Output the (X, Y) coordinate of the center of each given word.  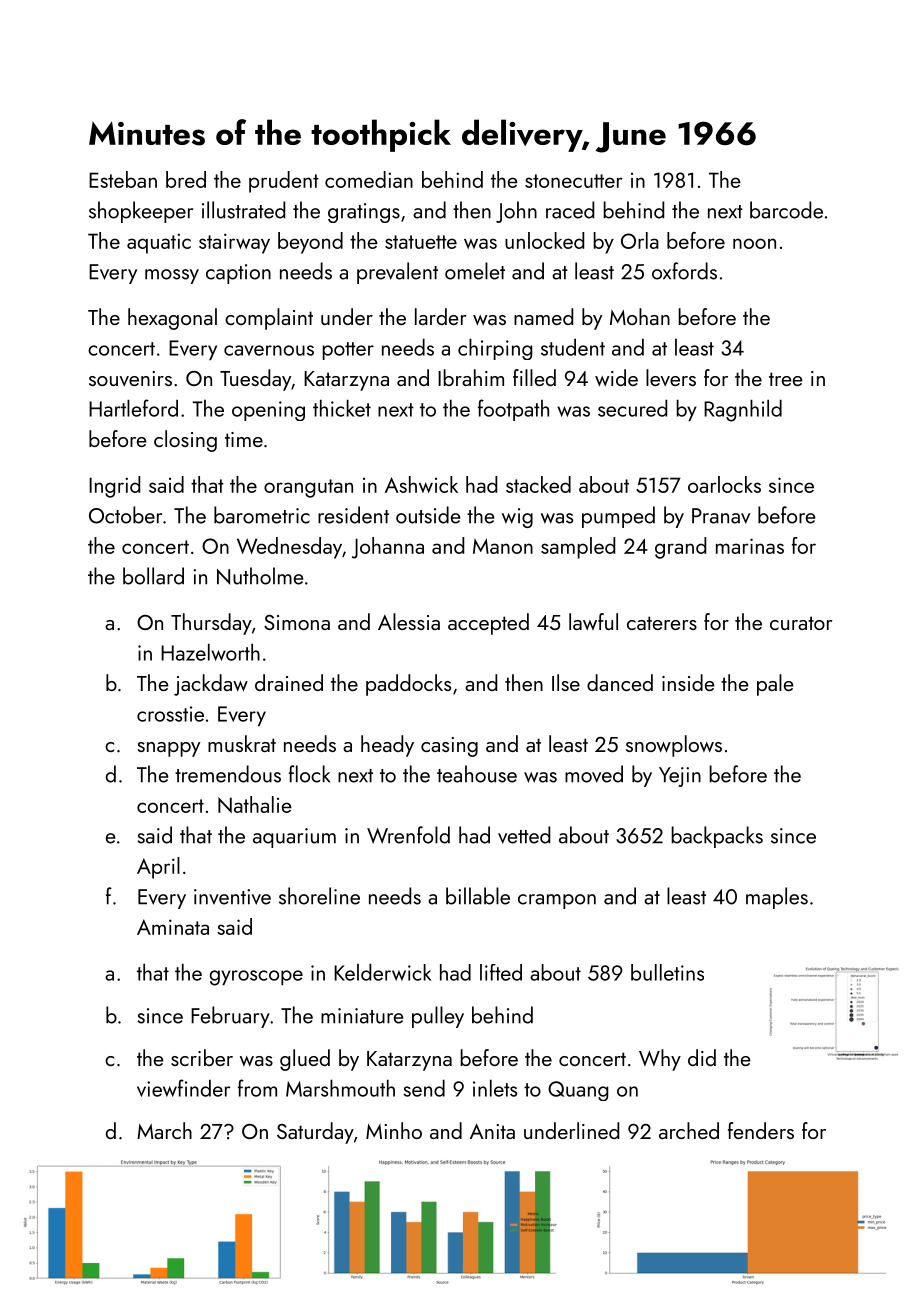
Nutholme (260, 576)
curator (801, 623)
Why (660, 1060)
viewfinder (183, 1088)
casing (449, 747)
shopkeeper (141, 212)
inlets (495, 1088)
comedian (369, 179)
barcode (786, 210)
